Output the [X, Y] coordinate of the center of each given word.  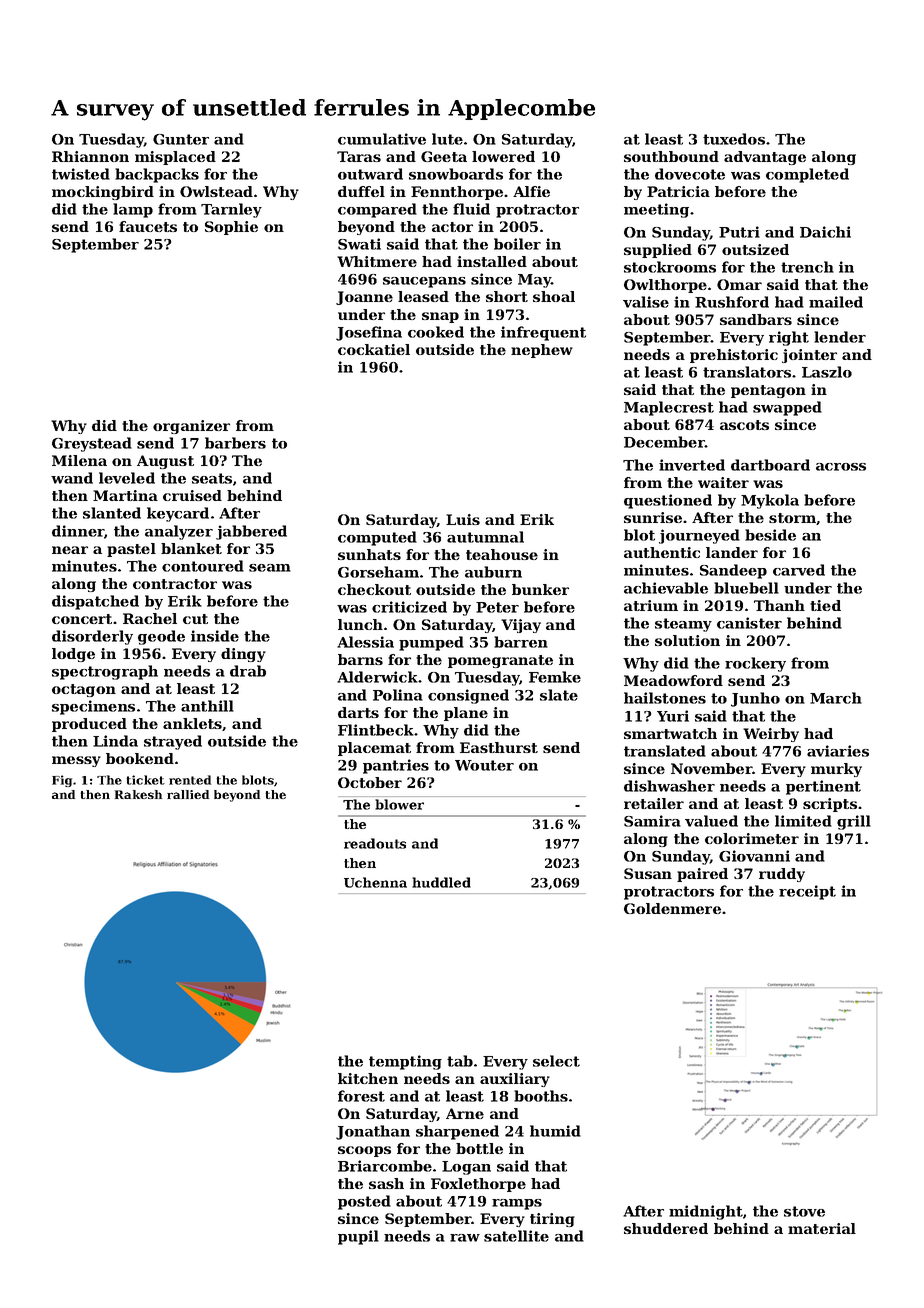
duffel [361, 191]
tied [825, 605]
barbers [235, 443]
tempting [405, 1062]
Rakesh [138, 794]
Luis [463, 519]
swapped [787, 408]
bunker [540, 589]
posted [364, 1202]
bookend [140, 758]
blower [399, 804]
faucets [148, 226]
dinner [78, 531]
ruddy [782, 875]
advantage [765, 158]
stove [804, 1211]
